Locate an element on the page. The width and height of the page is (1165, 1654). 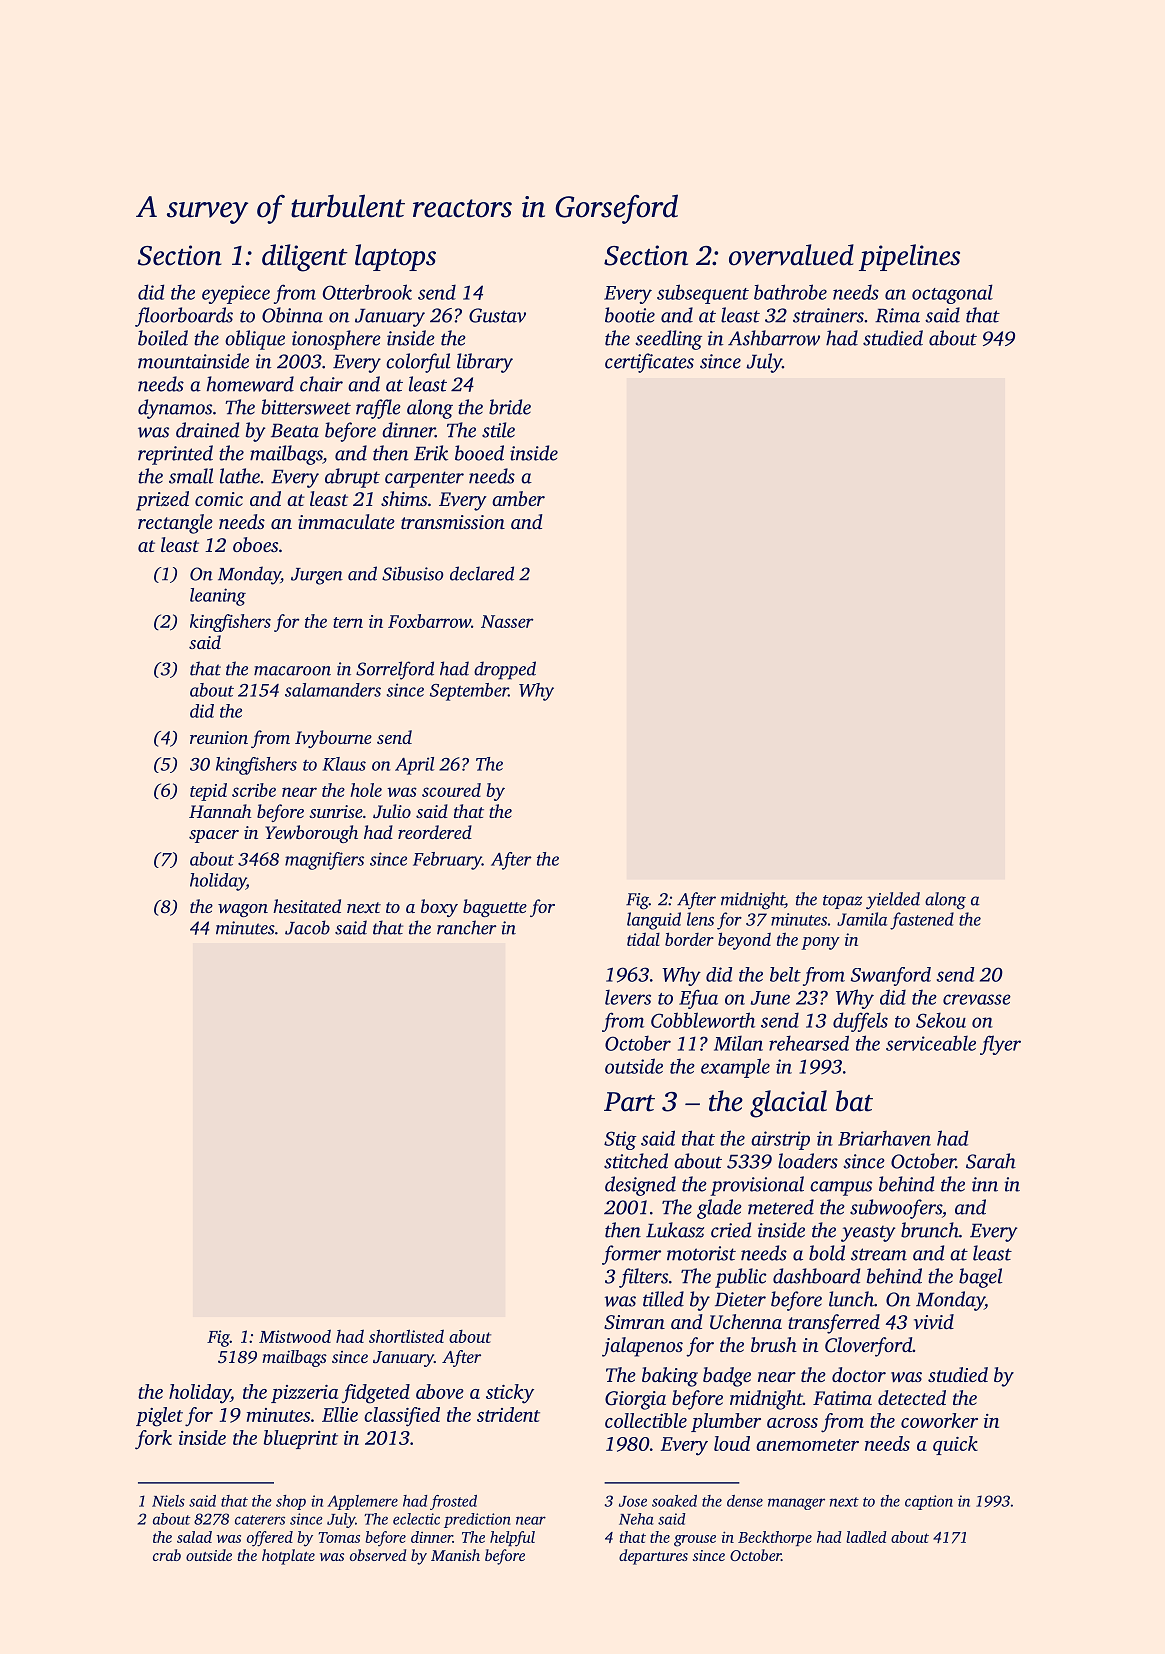
declared is located at coordinates (482, 573).
